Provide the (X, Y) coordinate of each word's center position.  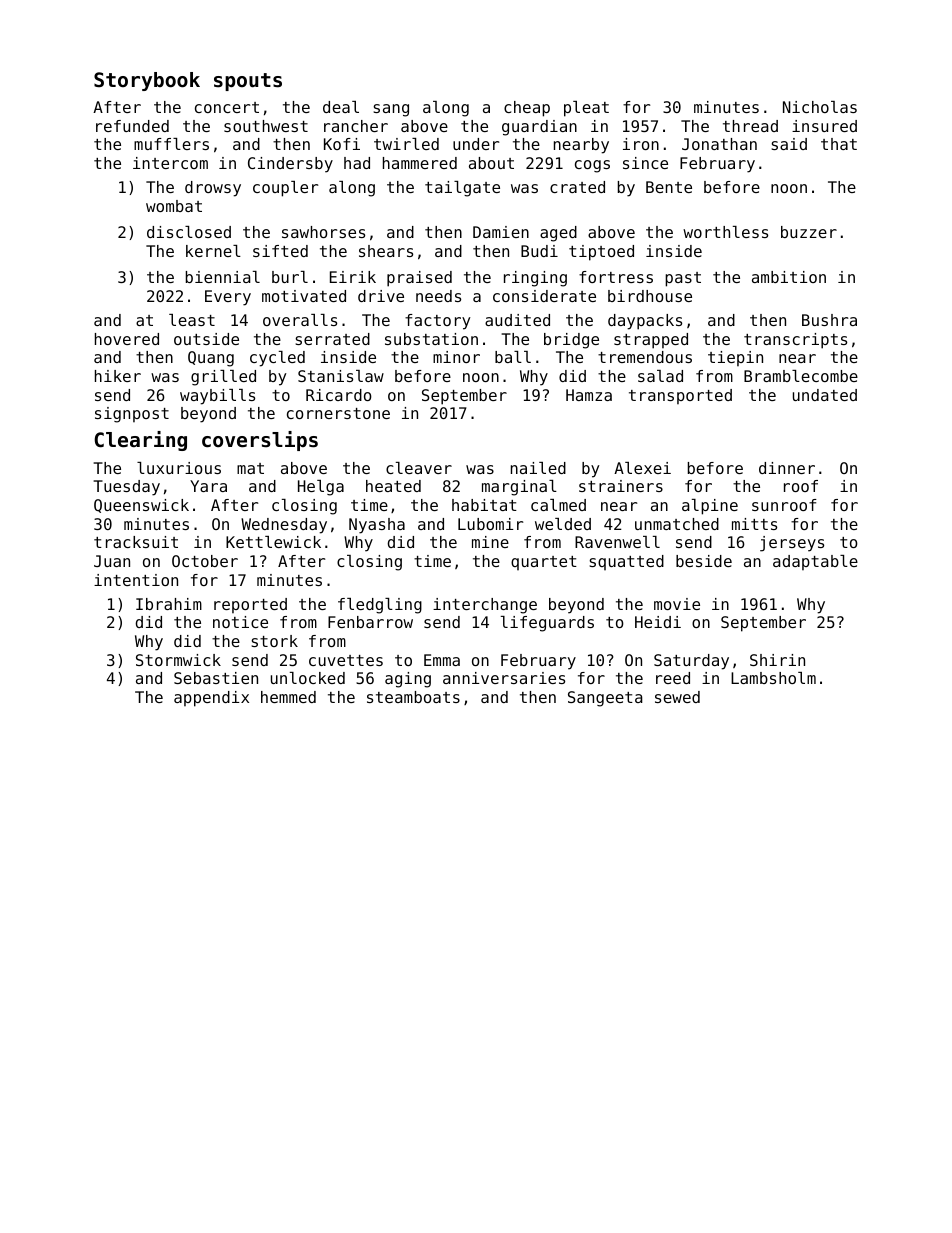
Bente (669, 187)
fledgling (380, 606)
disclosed (189, 232)
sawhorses (323, 232)
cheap (527, 109)
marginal (519, 488)
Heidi (658, 622)
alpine (710, 507)
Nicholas (820, 107)
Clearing (140, 441)
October (205, 561)
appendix (211, 699)
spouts (248, 82)
